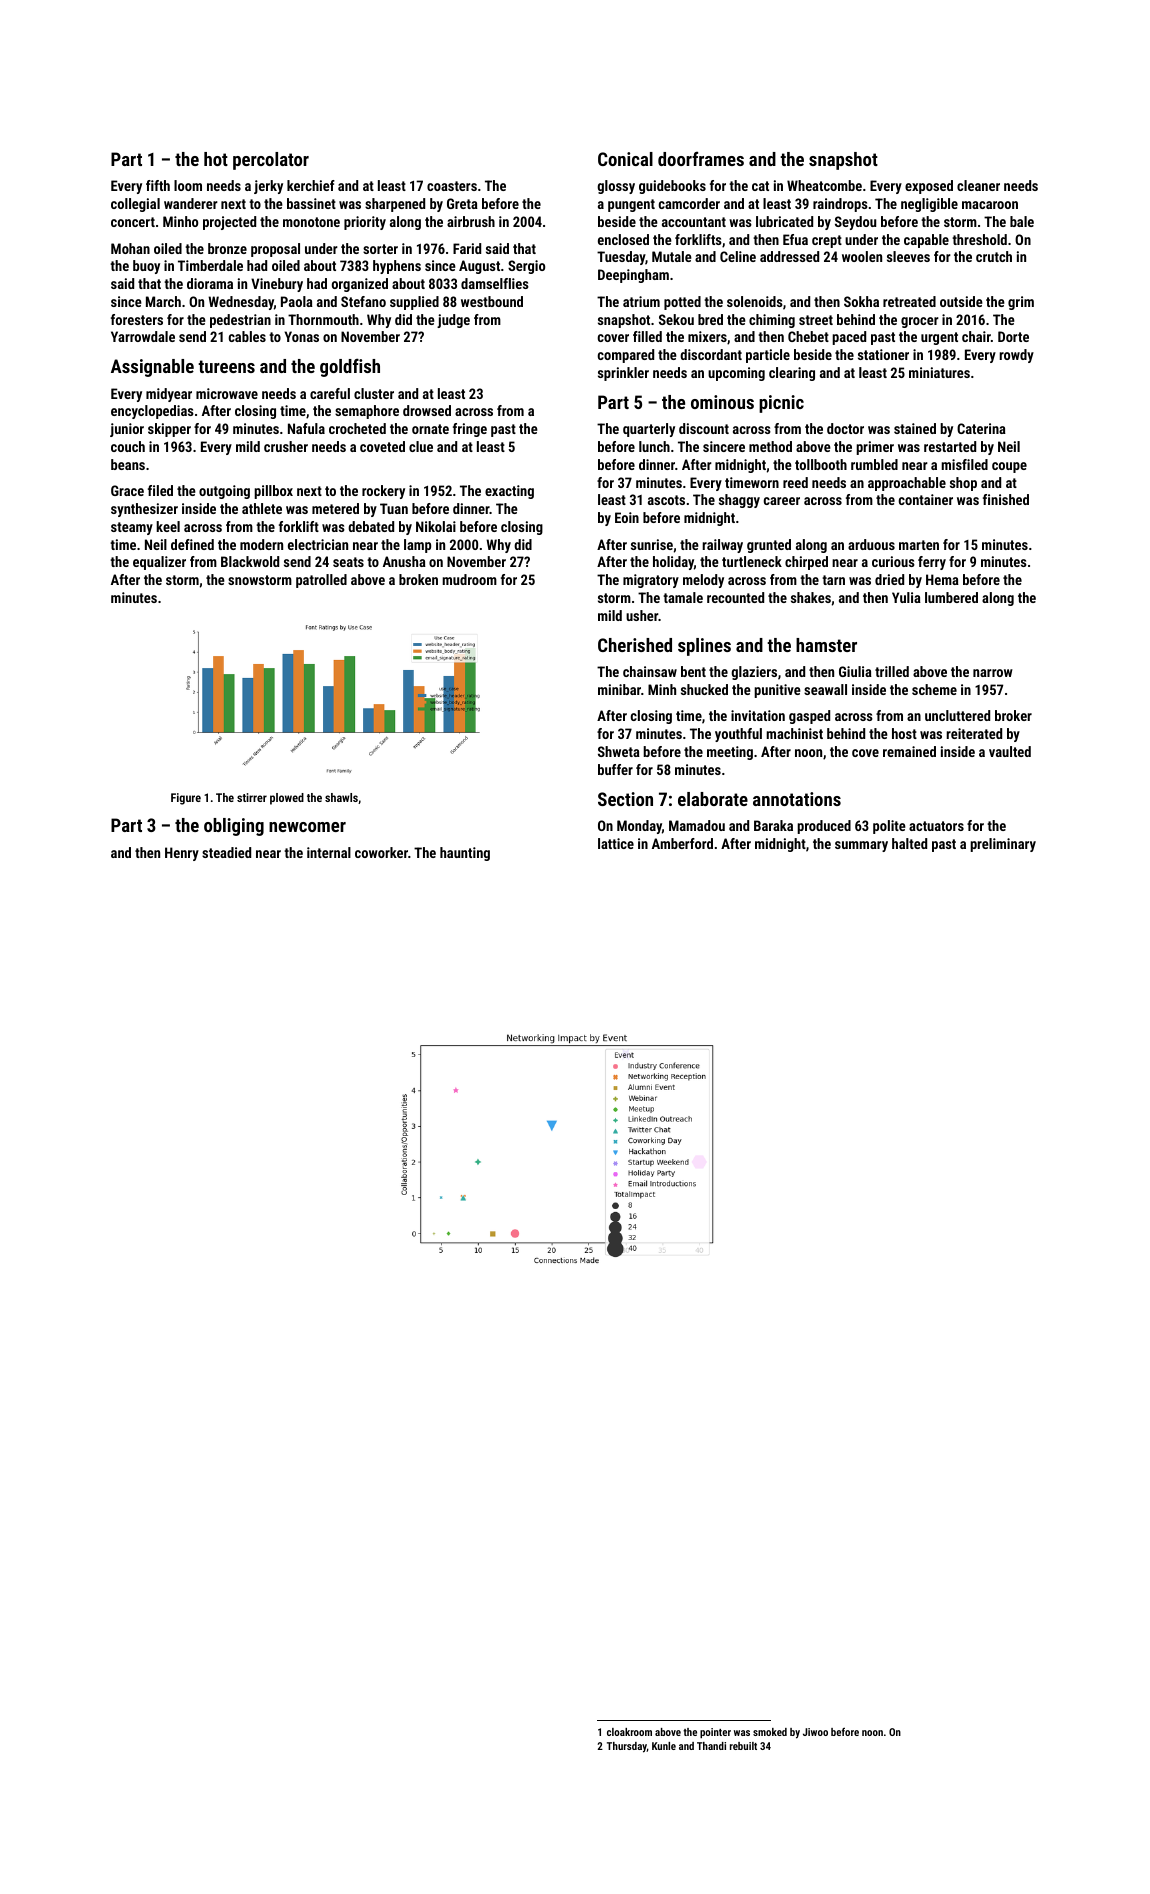 The width and height of the page is (1150, 1894). What do you see at coordinates (629, 1732) in the page?
I see `cloakroom` at bounding box center [629, 1732].
